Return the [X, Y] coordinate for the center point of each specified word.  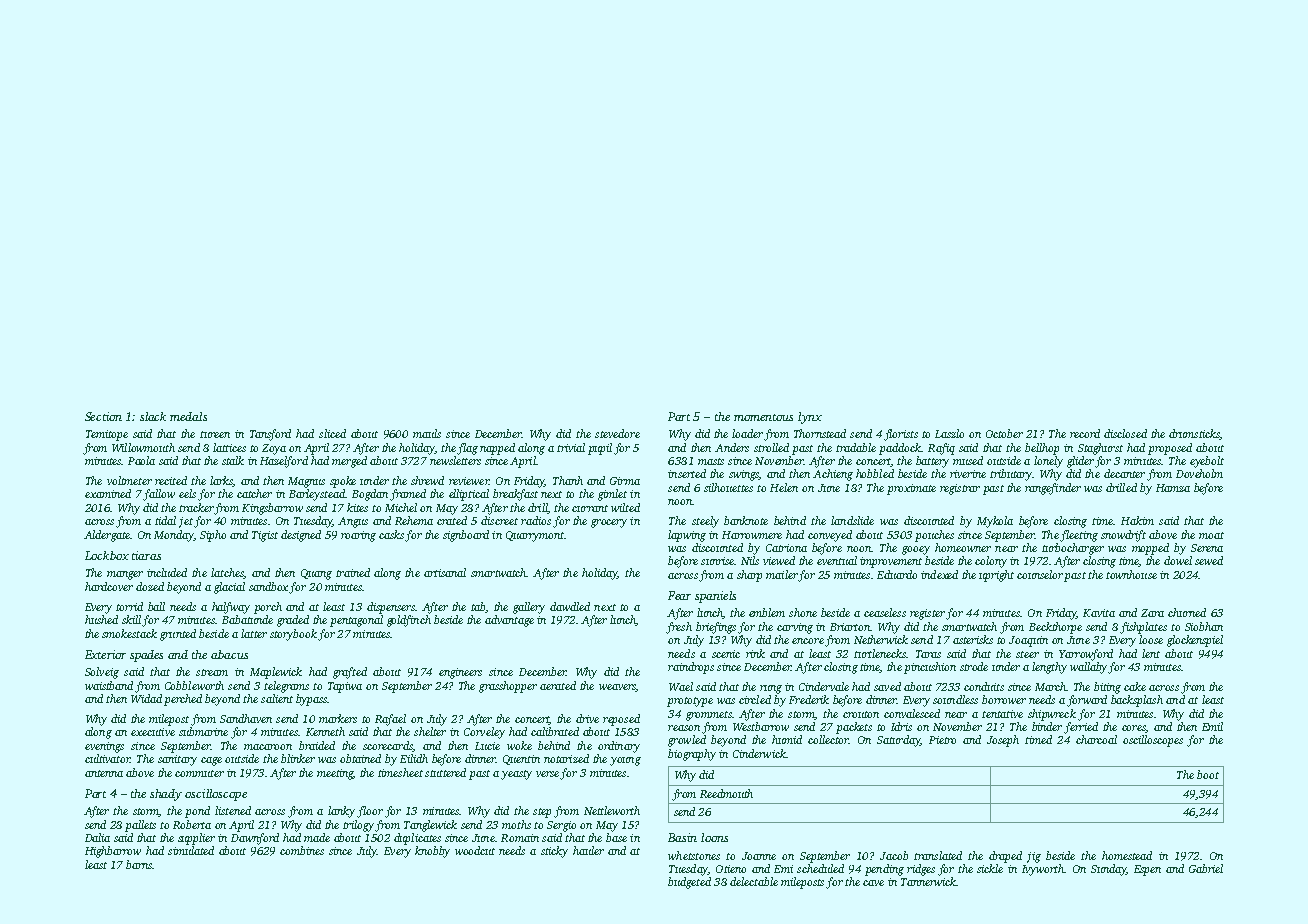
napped [497, 449]
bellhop [1042, 449]
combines [302, 850]
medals [188, 416]
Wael [681, 686]
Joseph [1003, 741]
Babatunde [247, 619]
